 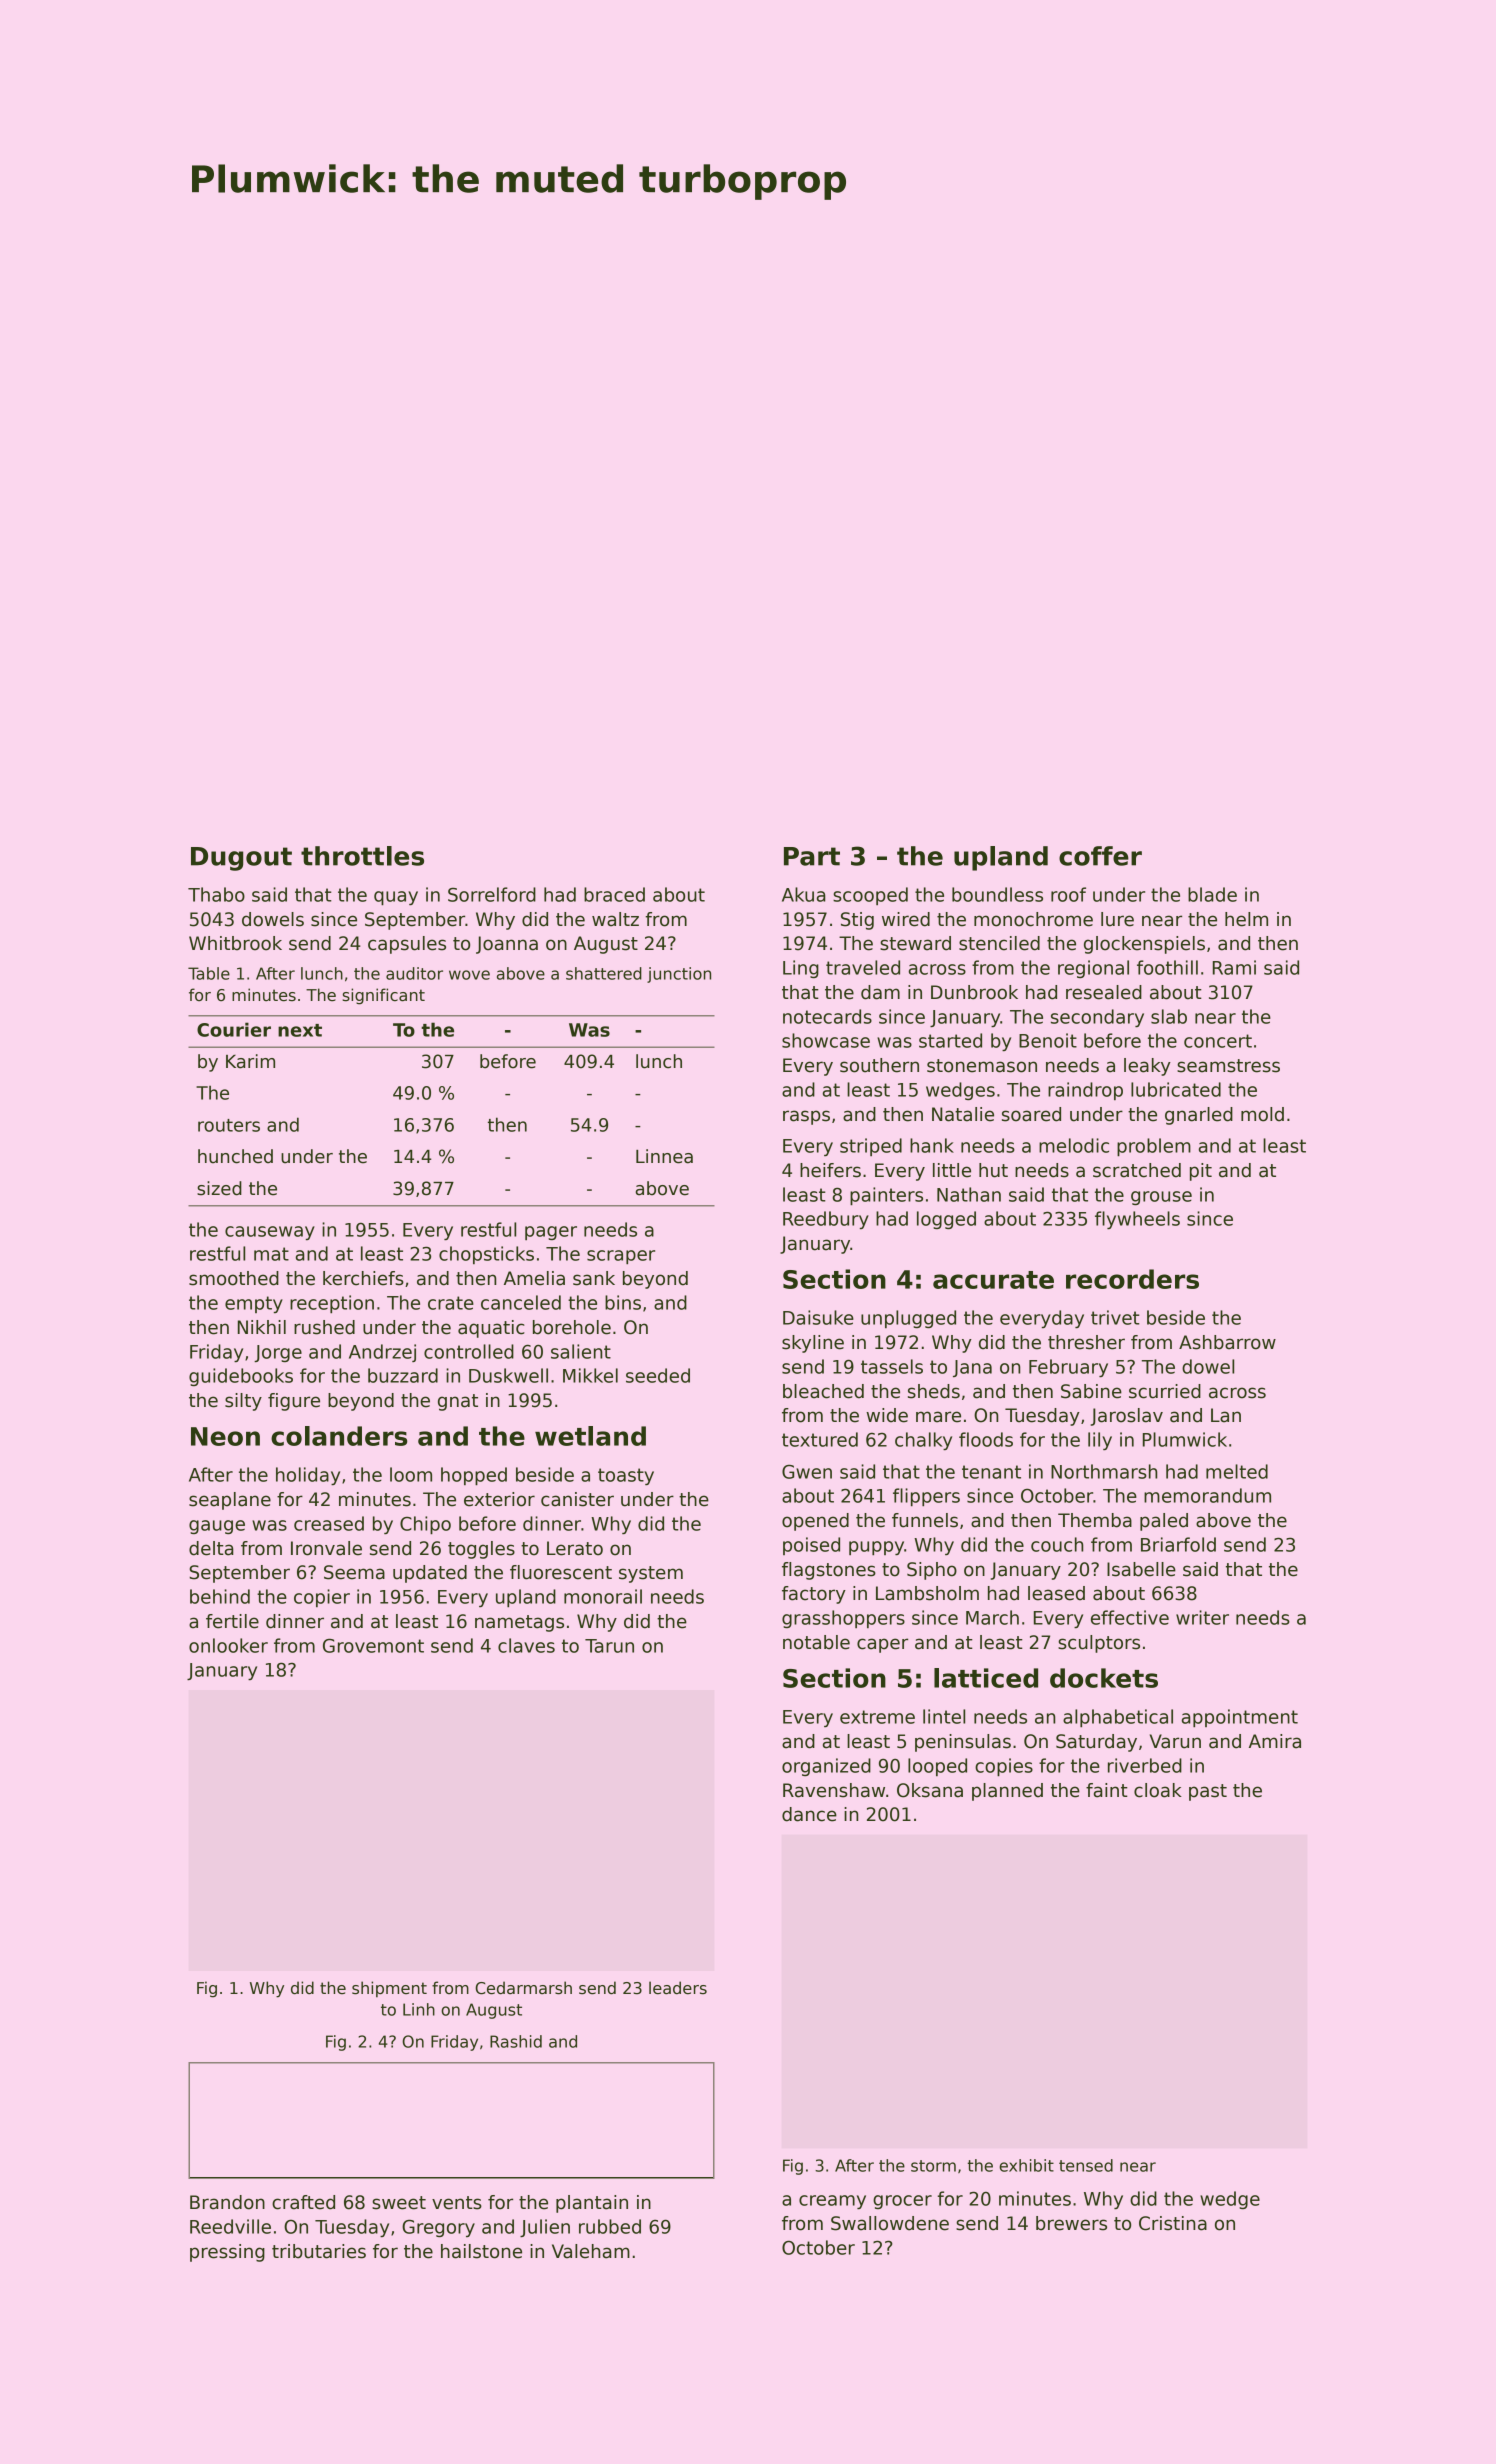 What do you see at coordinates (486, 1255) in the screenshot?
I see `chopsticks` at bounding box center [486, 1255].
